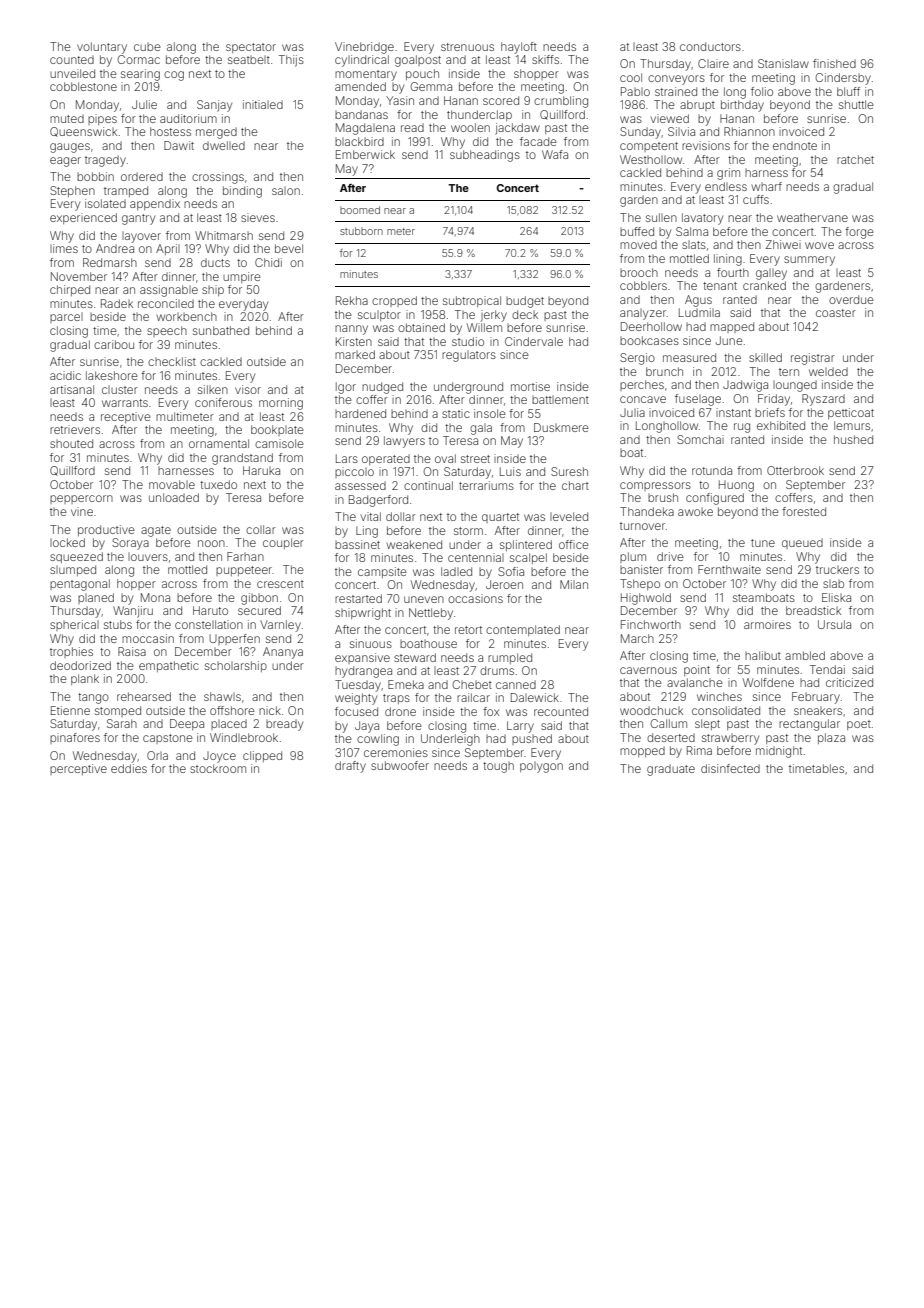 This page has width=924, height=1308. I want to click on cube, so click(147, 47).
